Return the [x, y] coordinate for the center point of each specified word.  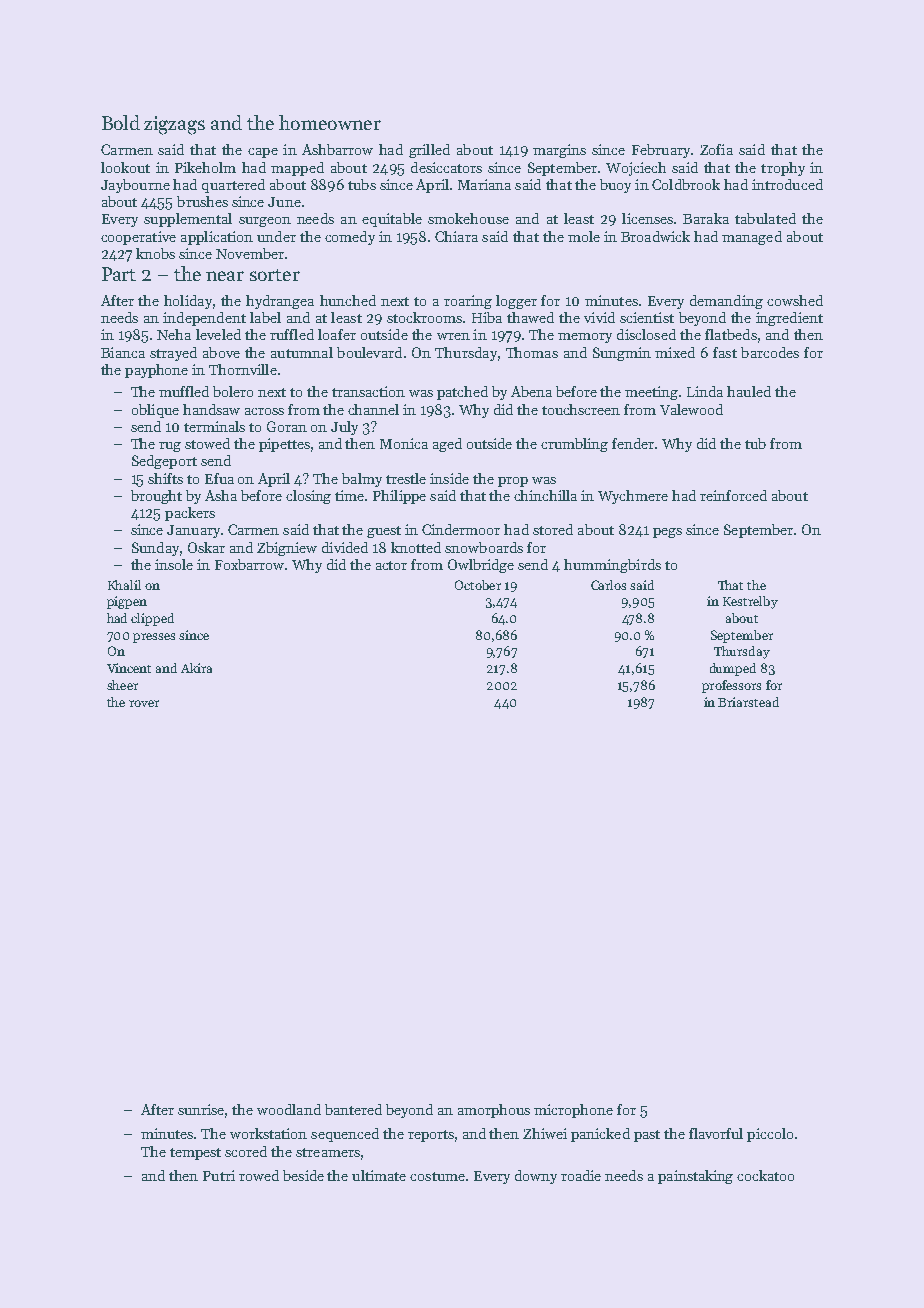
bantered [353, 1109]
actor [391, 565]
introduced [787, 184]
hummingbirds [612, 566]
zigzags [174, 125]
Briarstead [748, 702]
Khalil [124, 585]
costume [437, 1176]
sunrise [201, 1109]
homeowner [330, 122]
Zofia [716, 149]
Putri [219, 1175]
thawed [530, 317]
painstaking [695, 1177]
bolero [233, 391]
